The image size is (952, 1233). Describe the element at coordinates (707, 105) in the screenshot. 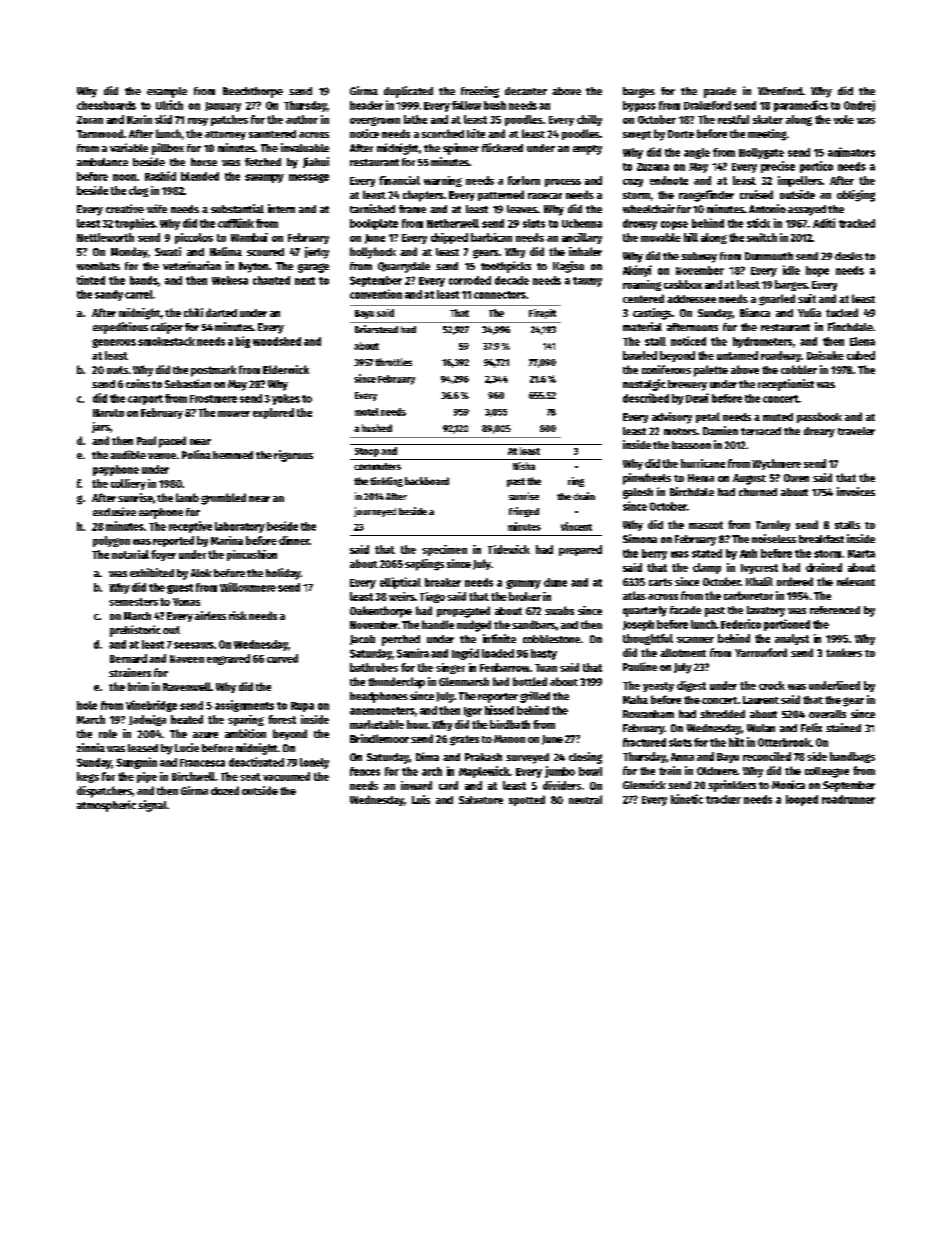

I see `Drakeford` at that location.
